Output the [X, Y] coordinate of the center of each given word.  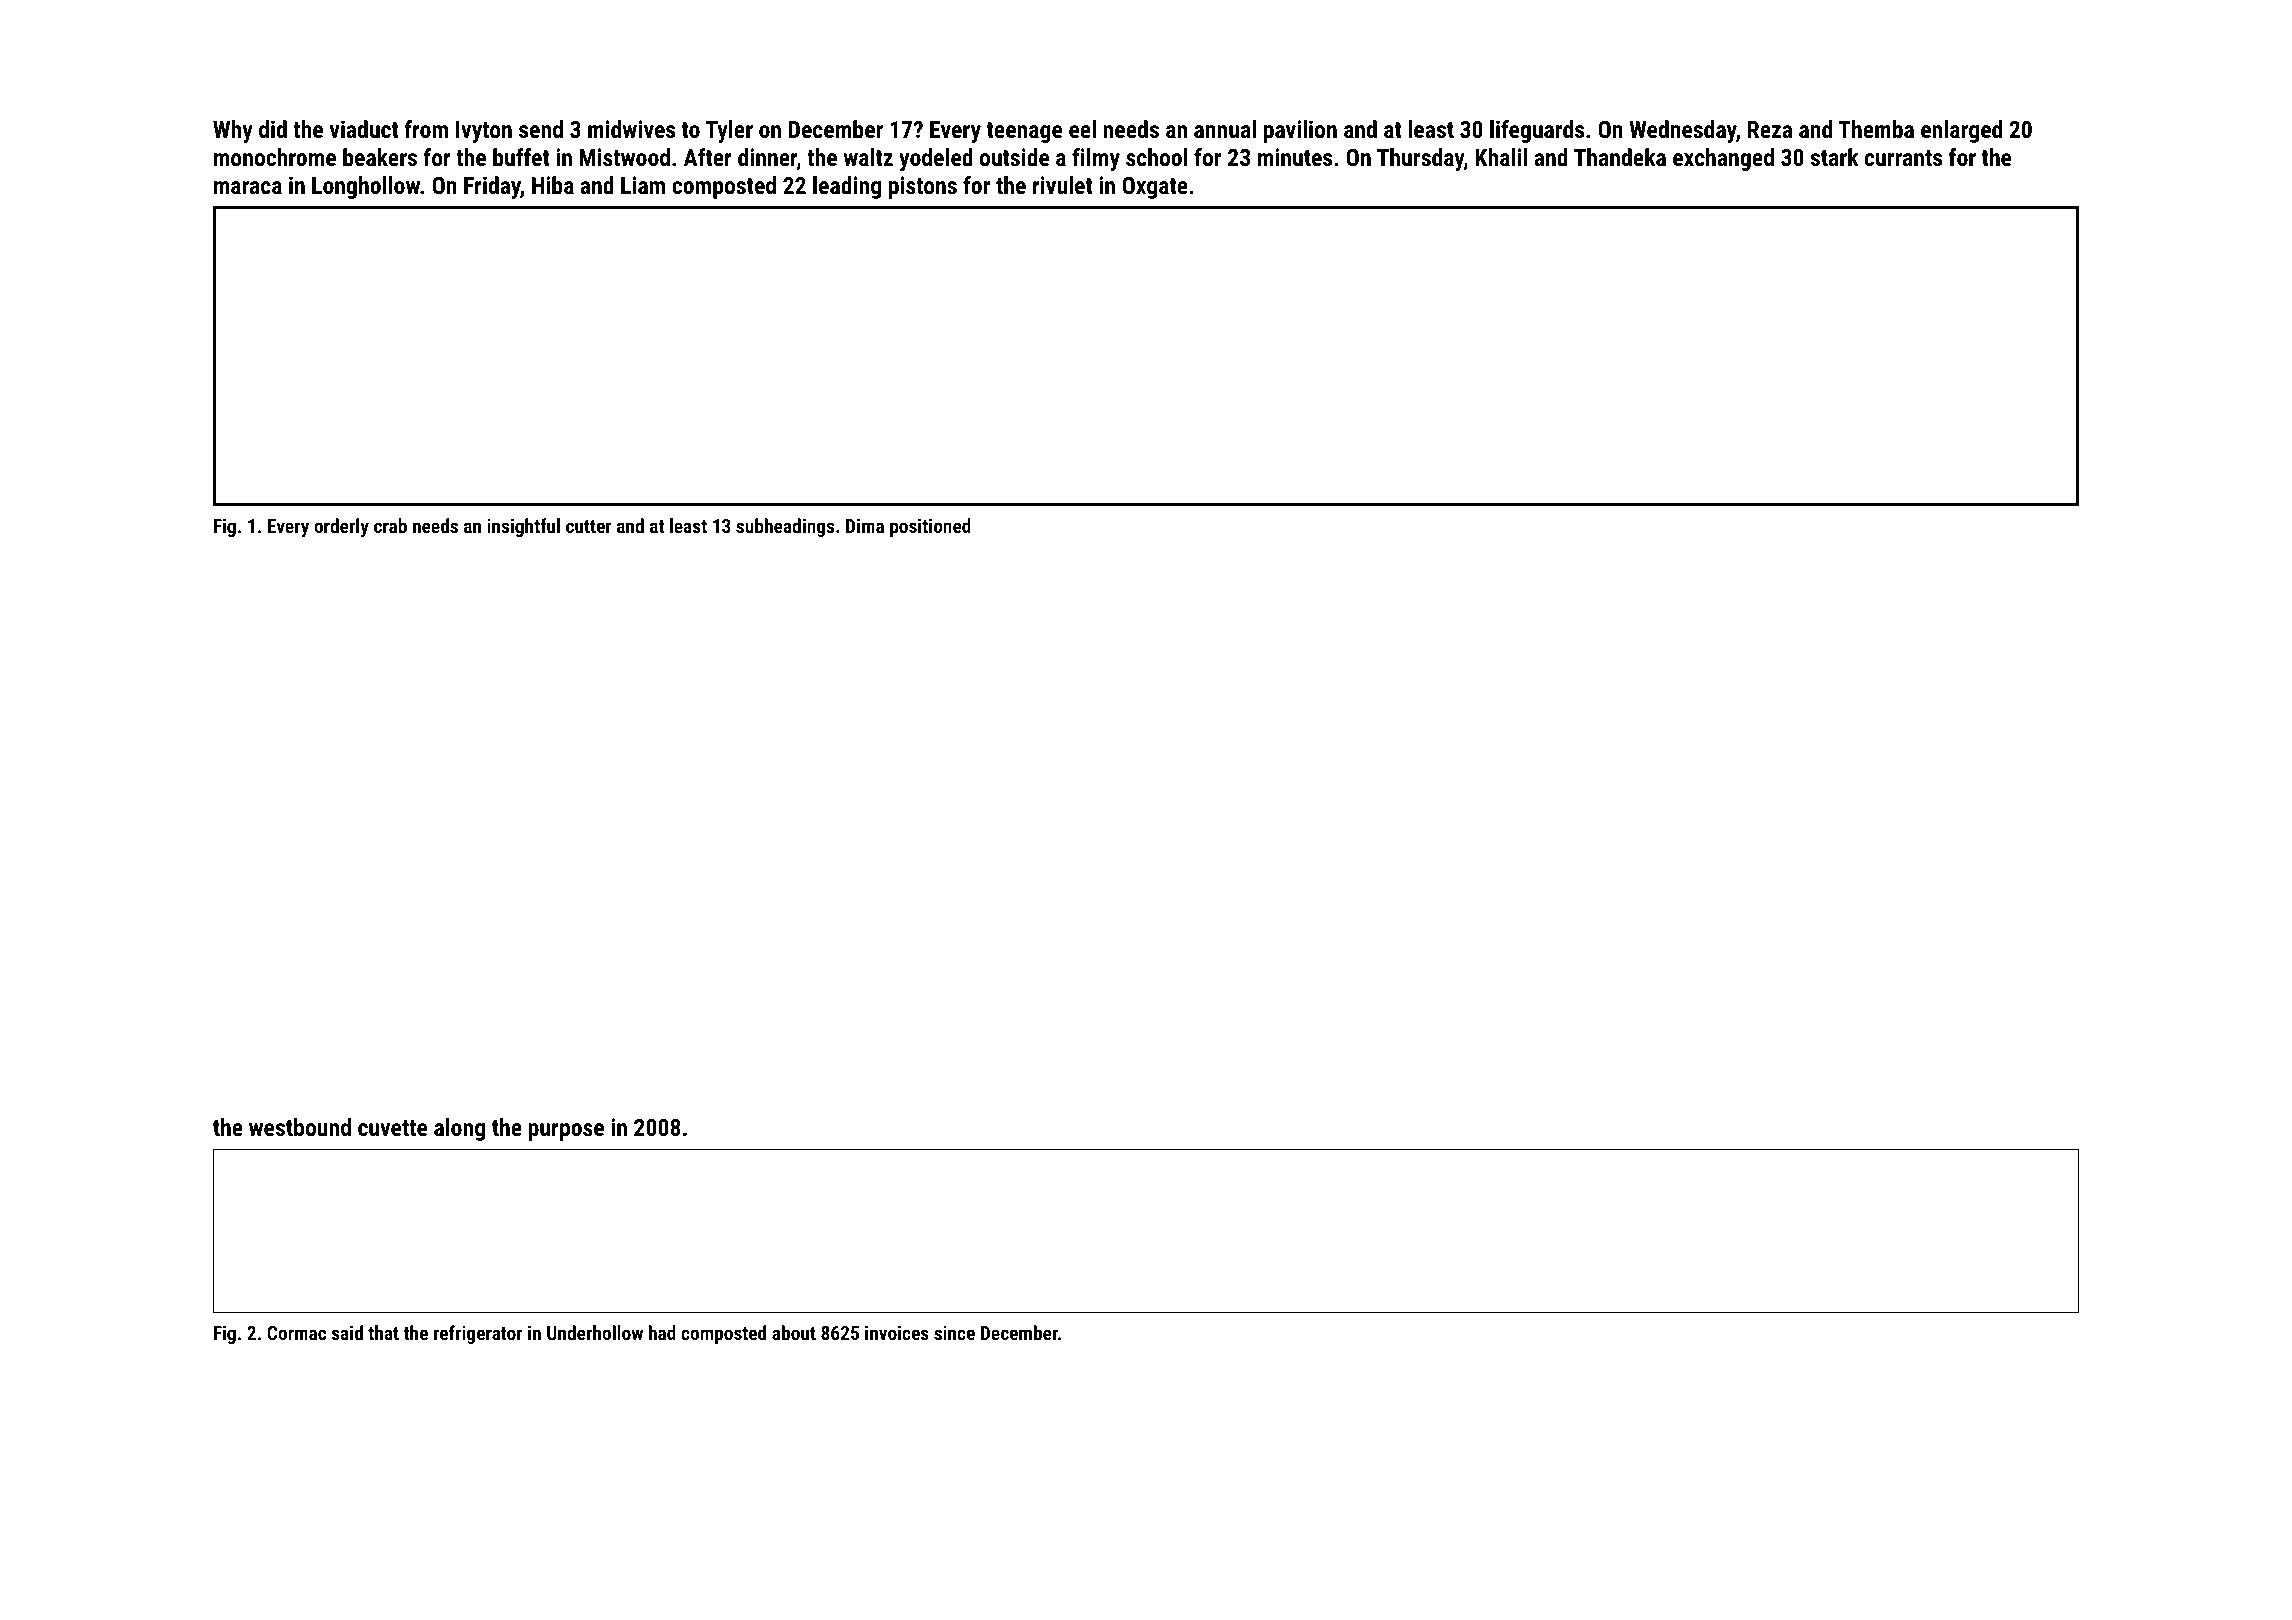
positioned [930, 527]
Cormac [296, 1333]
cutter [589, 526]
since [954, 1332]
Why [233, 131]
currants [1903, 158]
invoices [897, 1332]
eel [1082, 129]
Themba [1876, 129]
